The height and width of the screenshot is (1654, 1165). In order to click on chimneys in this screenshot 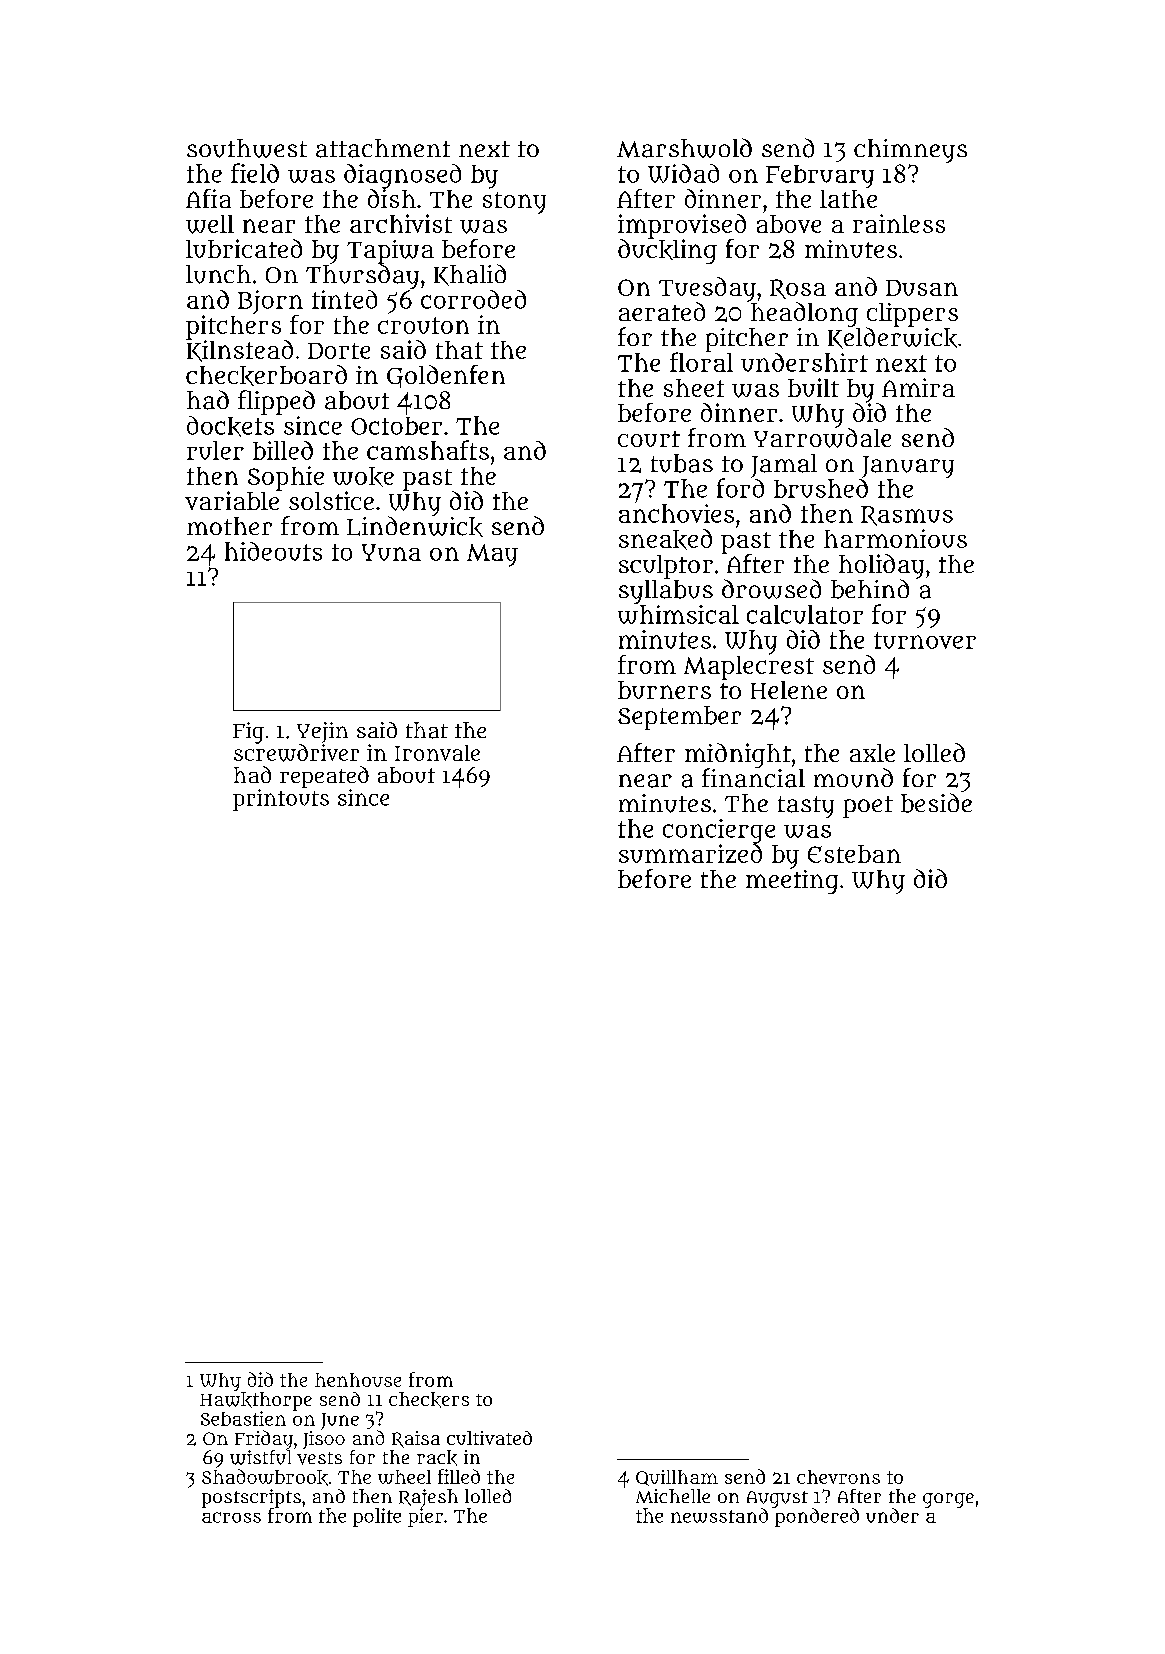, I will do `click(910, 151)`.
